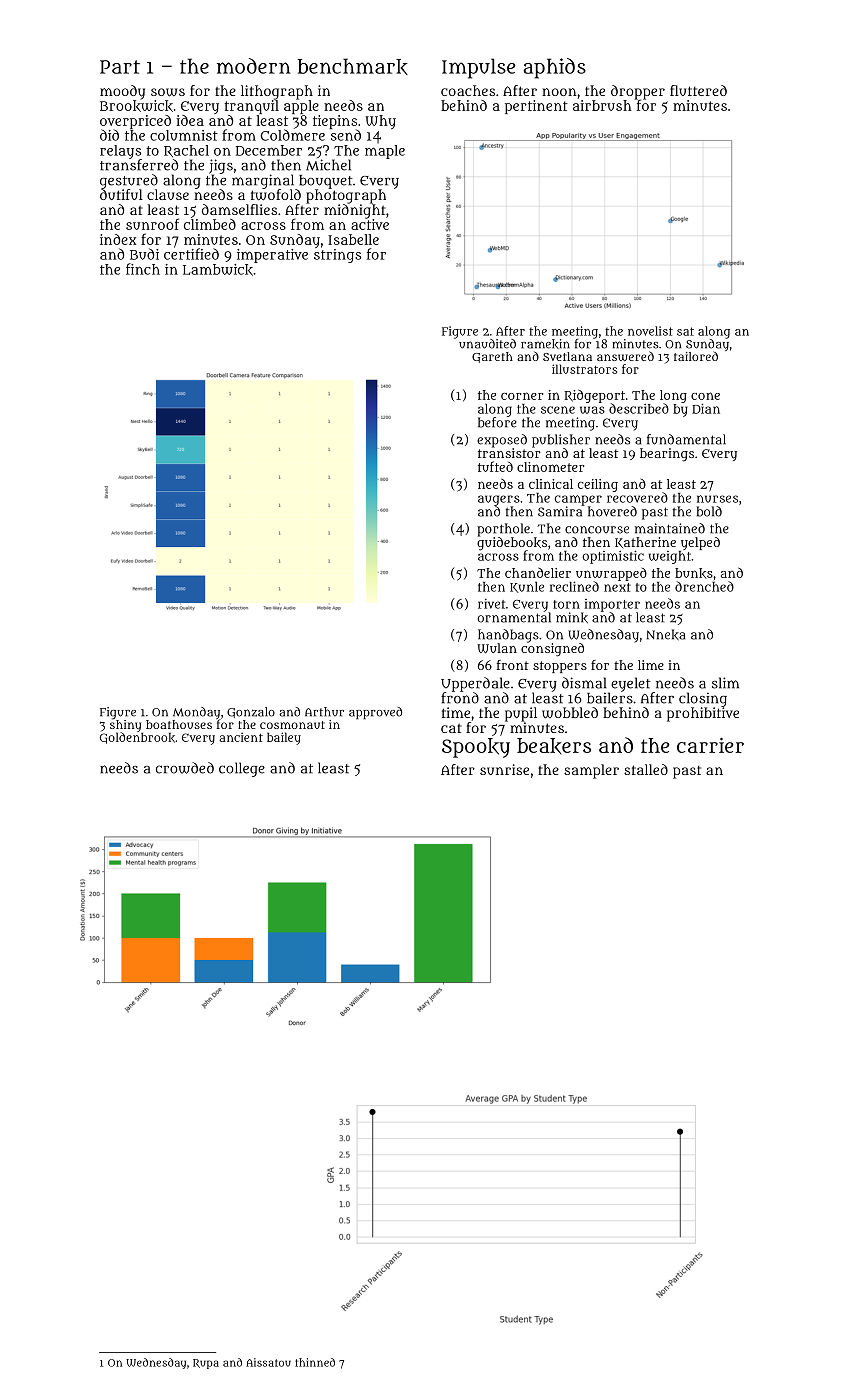  I want to click on crowded, so click(185, 768).
